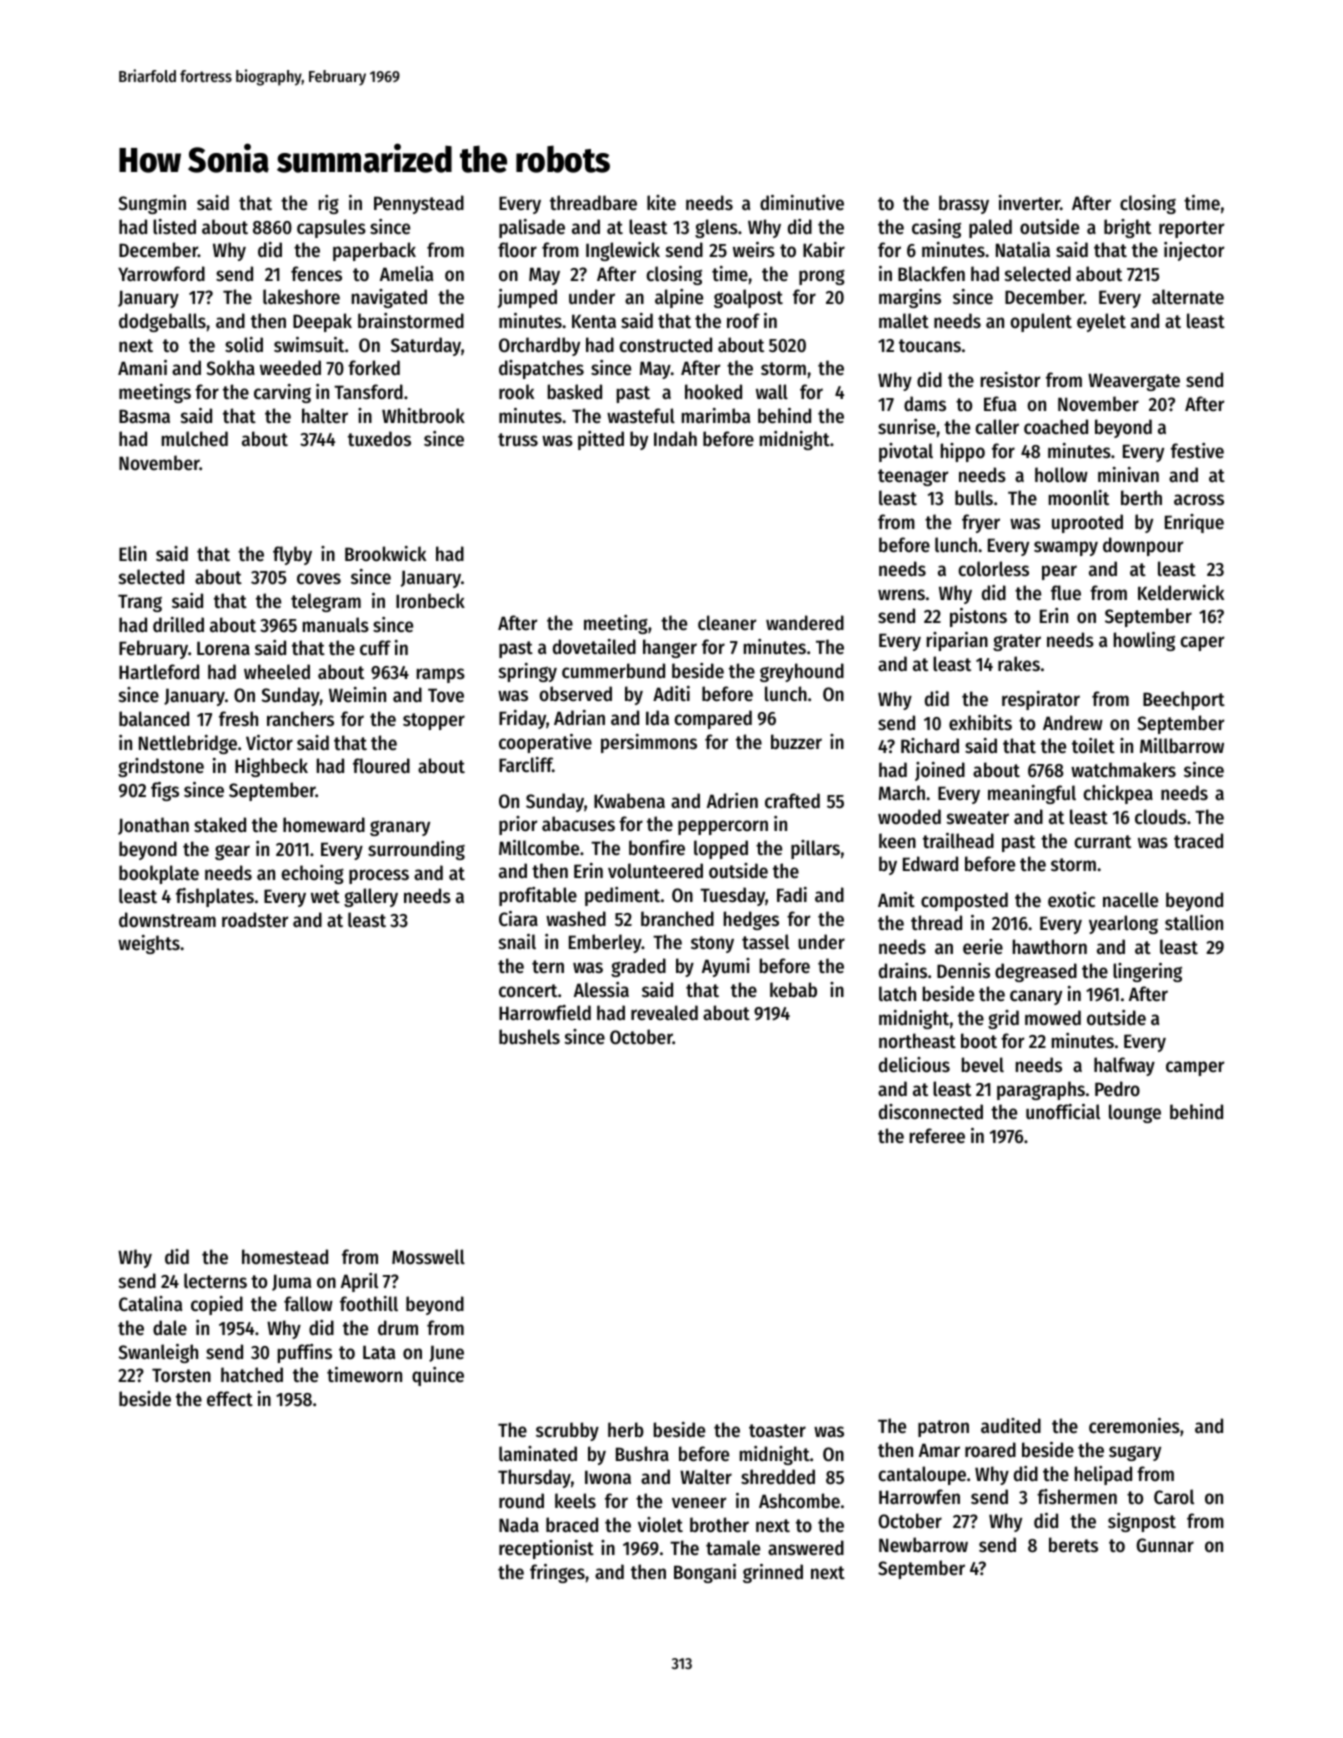 The image size is (1343, 1738). Describe the element at coordinates (1073, 1545) in the screenshot. I see `berets` at that location.
